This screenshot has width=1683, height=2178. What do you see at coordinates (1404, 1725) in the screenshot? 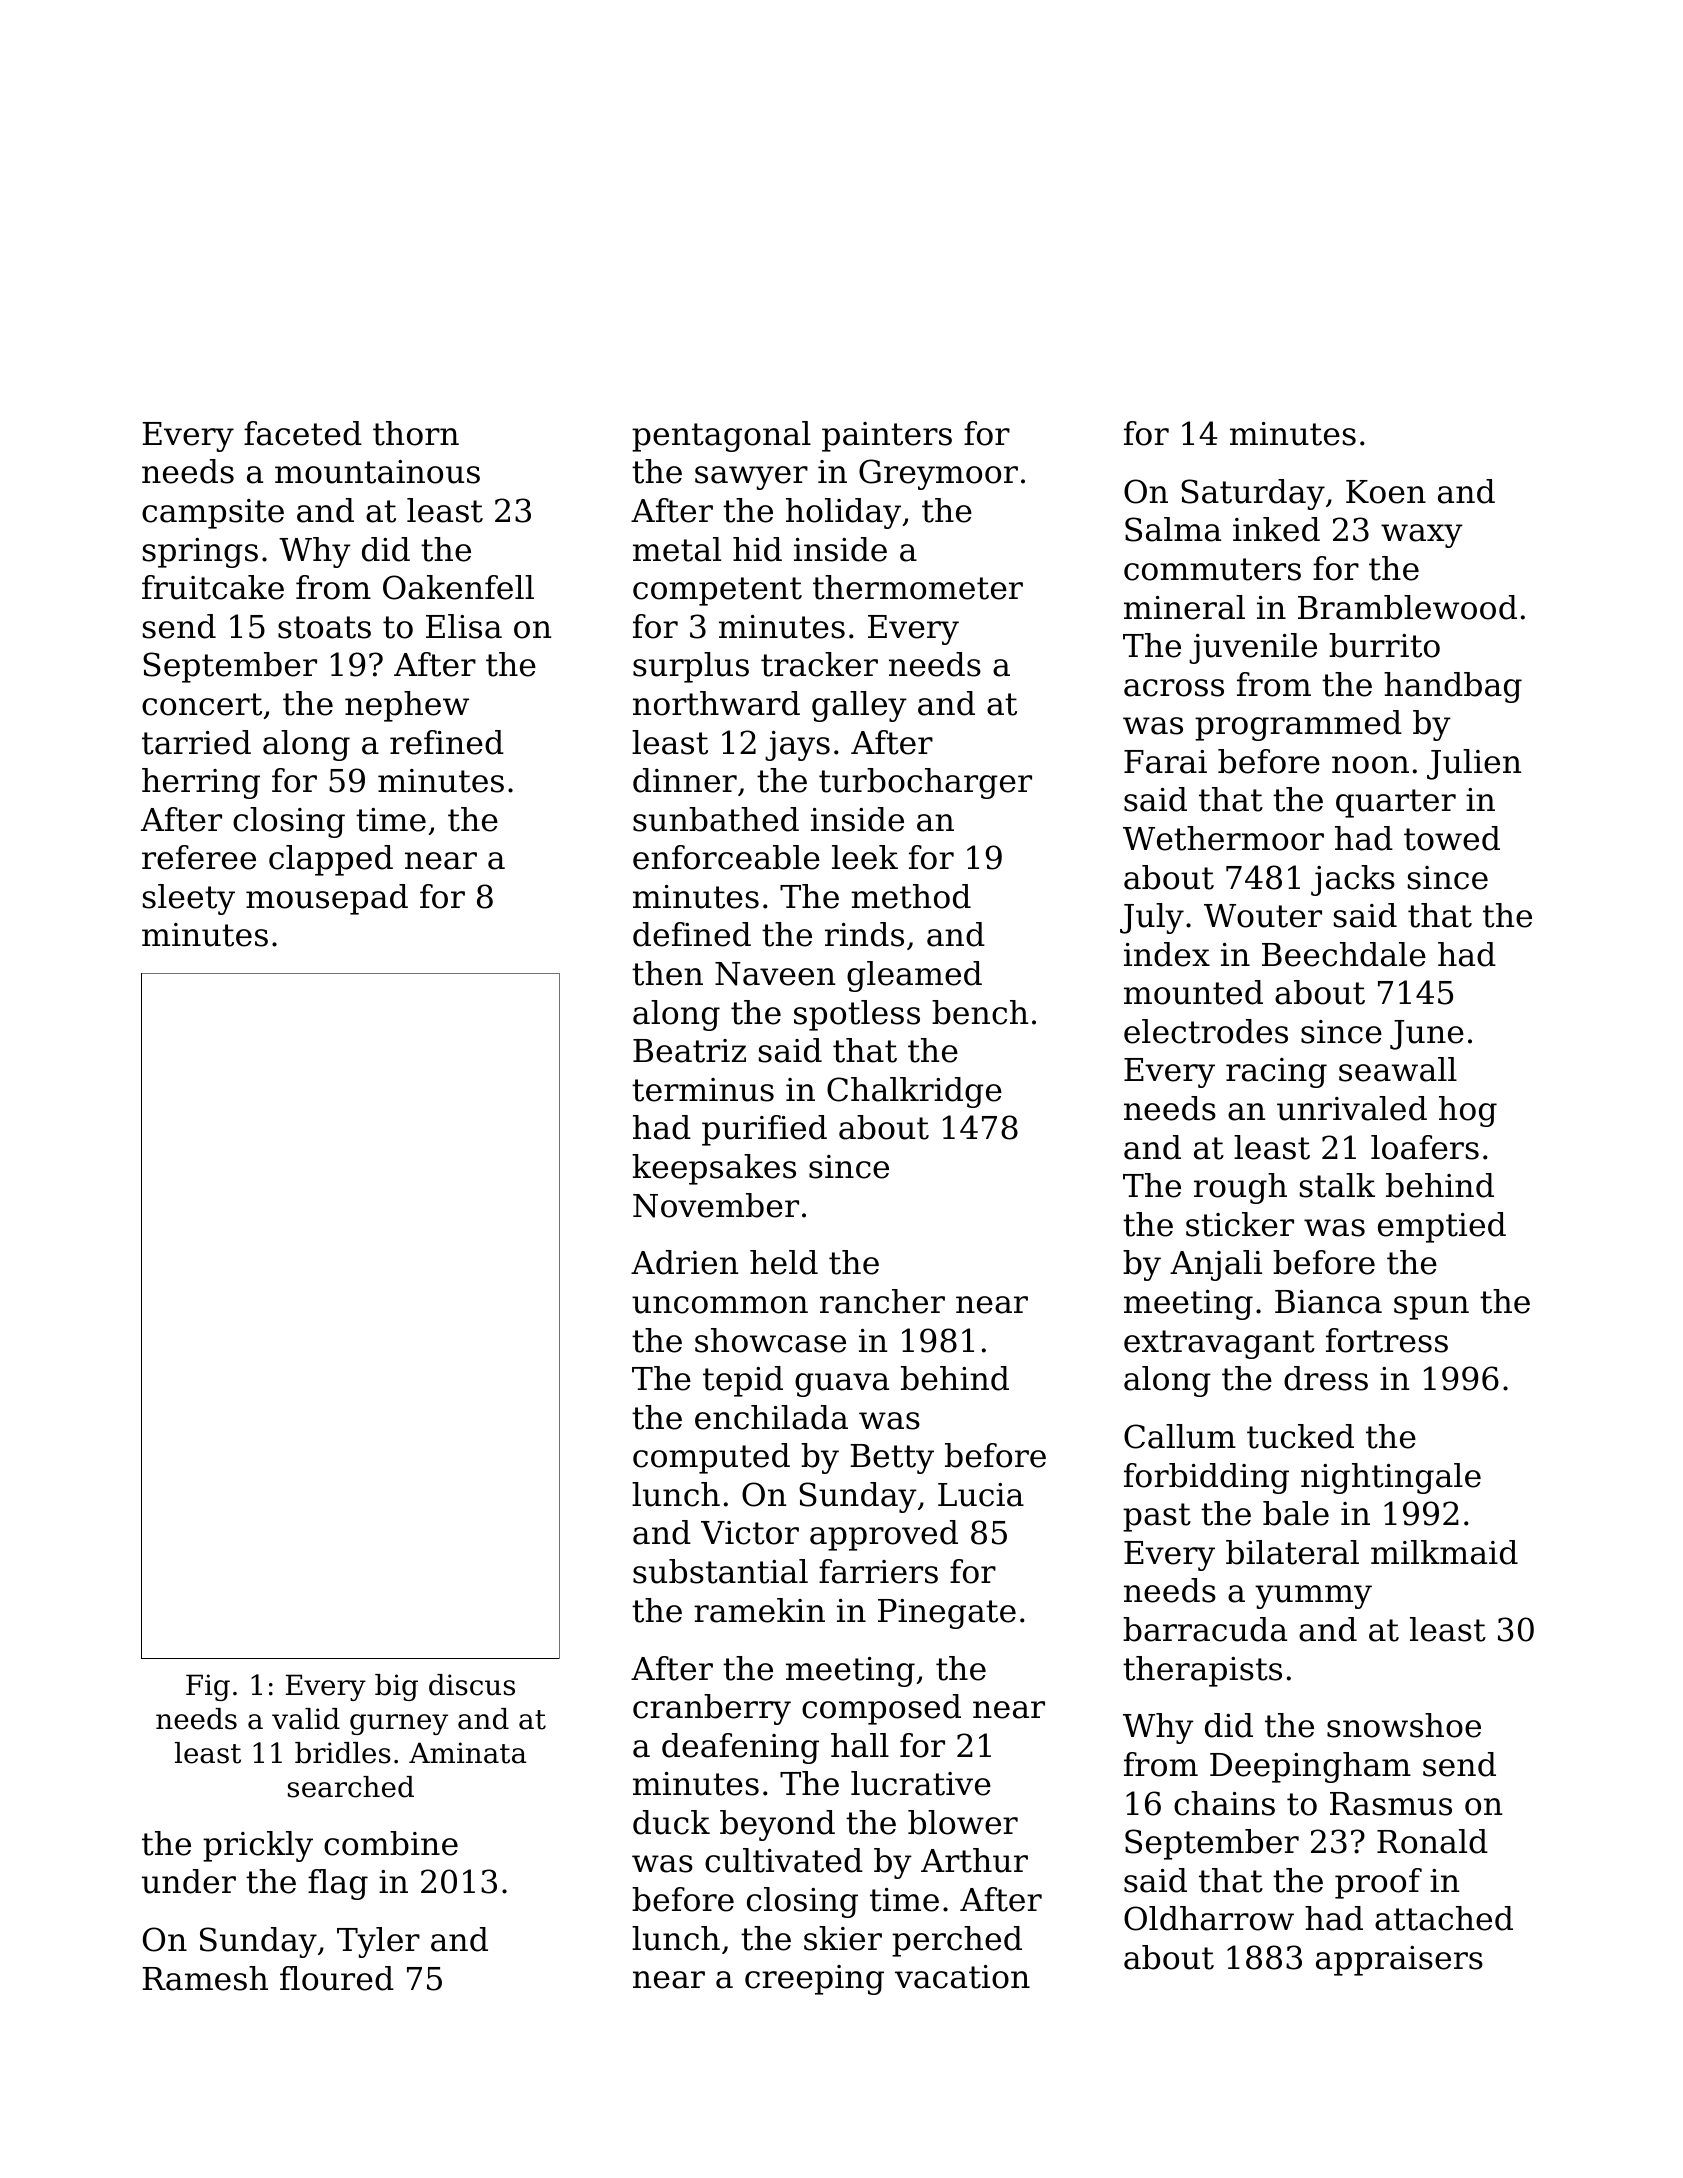
I see `snowshoe` at bounding box center [1404, 1725].
